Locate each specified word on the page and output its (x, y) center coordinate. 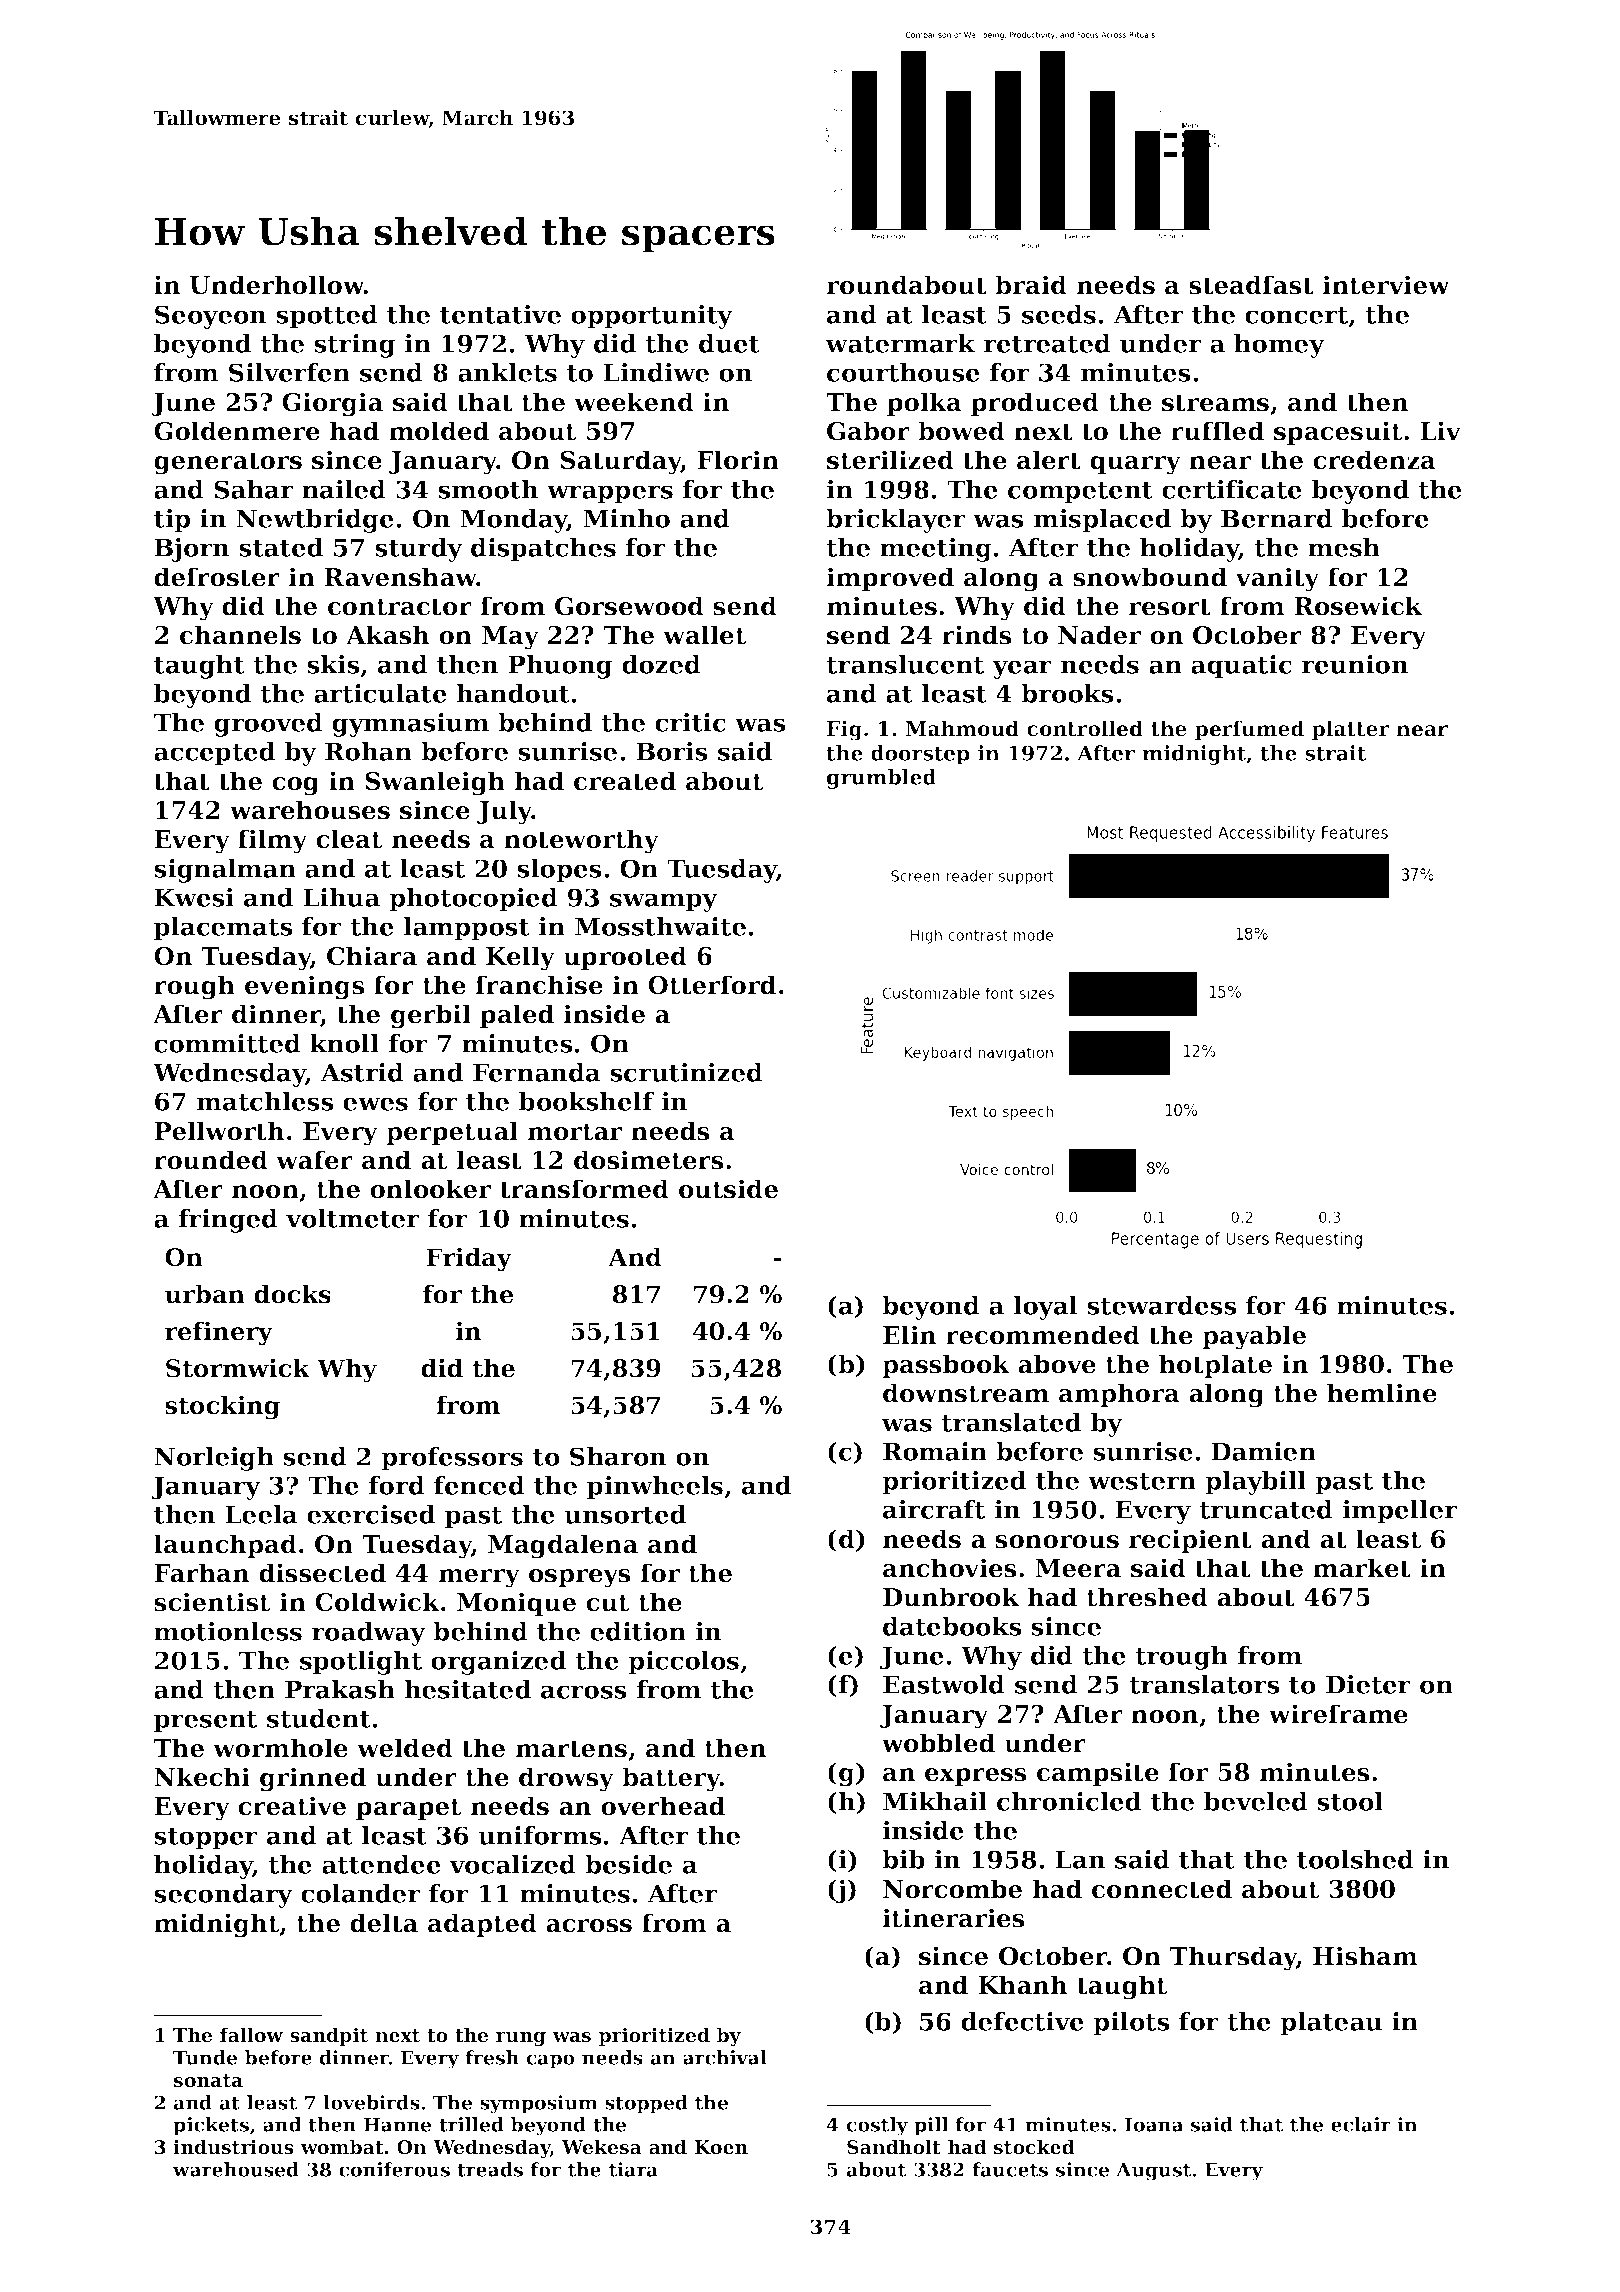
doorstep (920, 755)
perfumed (1249, 730)
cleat (349, 839)
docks (292, 1294)
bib (903, 1859)
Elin (909, 1334)
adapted (482, 1925)
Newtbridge (315, 521)
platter (1351, 730)
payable (1254, 1337)
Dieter (1368, 1684)
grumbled (881, 779)
